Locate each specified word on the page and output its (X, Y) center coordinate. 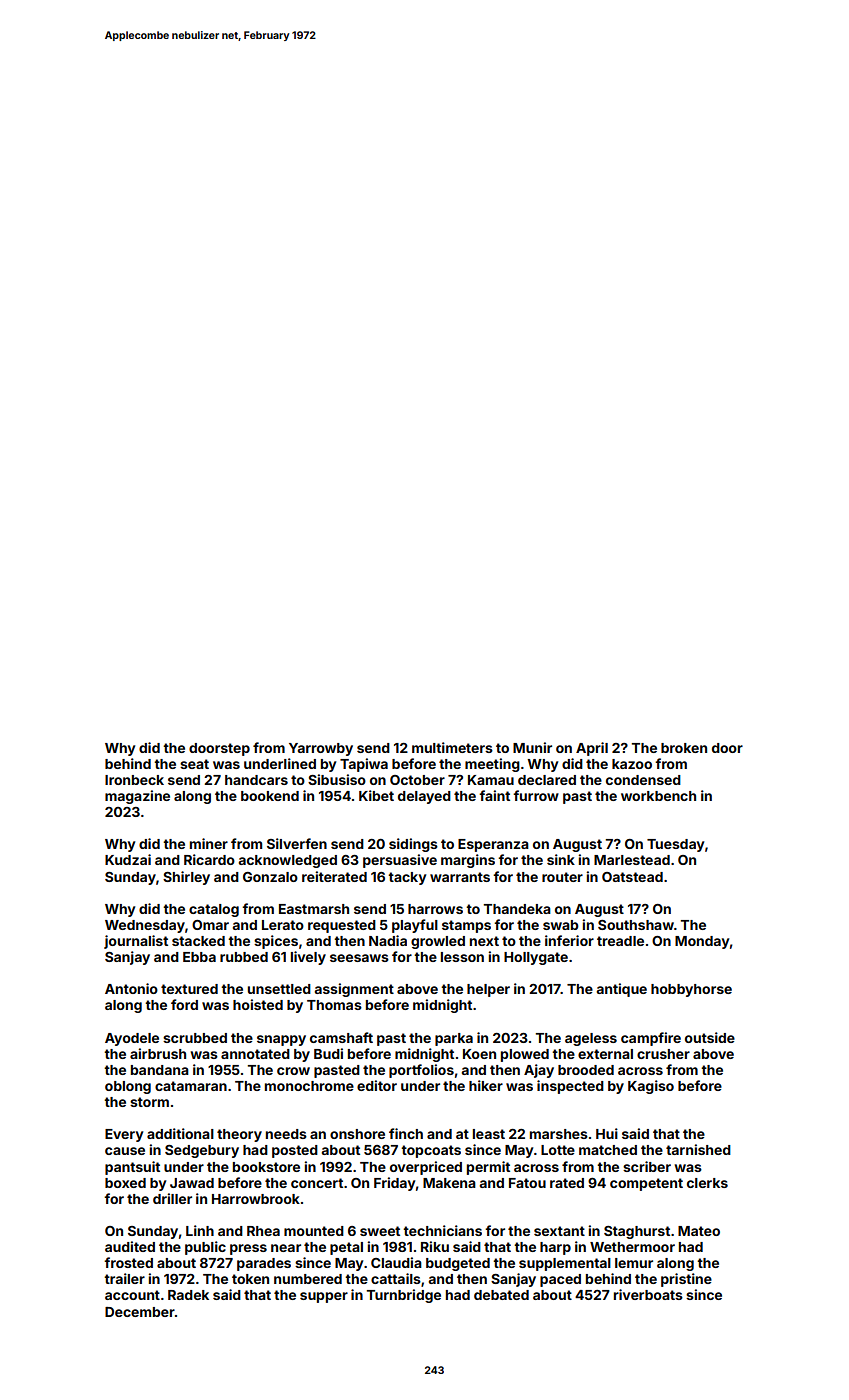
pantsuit (132, 1168)
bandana (160, 1070)
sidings (413, 845)
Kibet (376, 795)
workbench (658, 796)
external (605, 1054)
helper (488, 990)
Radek (188, 1295)
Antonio (131, 988)
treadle (620, 941)
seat (194, 764)
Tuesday (675, 845)
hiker (486, 1085)
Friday (394, 1184)
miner (209, 843)
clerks (707, 1183)
